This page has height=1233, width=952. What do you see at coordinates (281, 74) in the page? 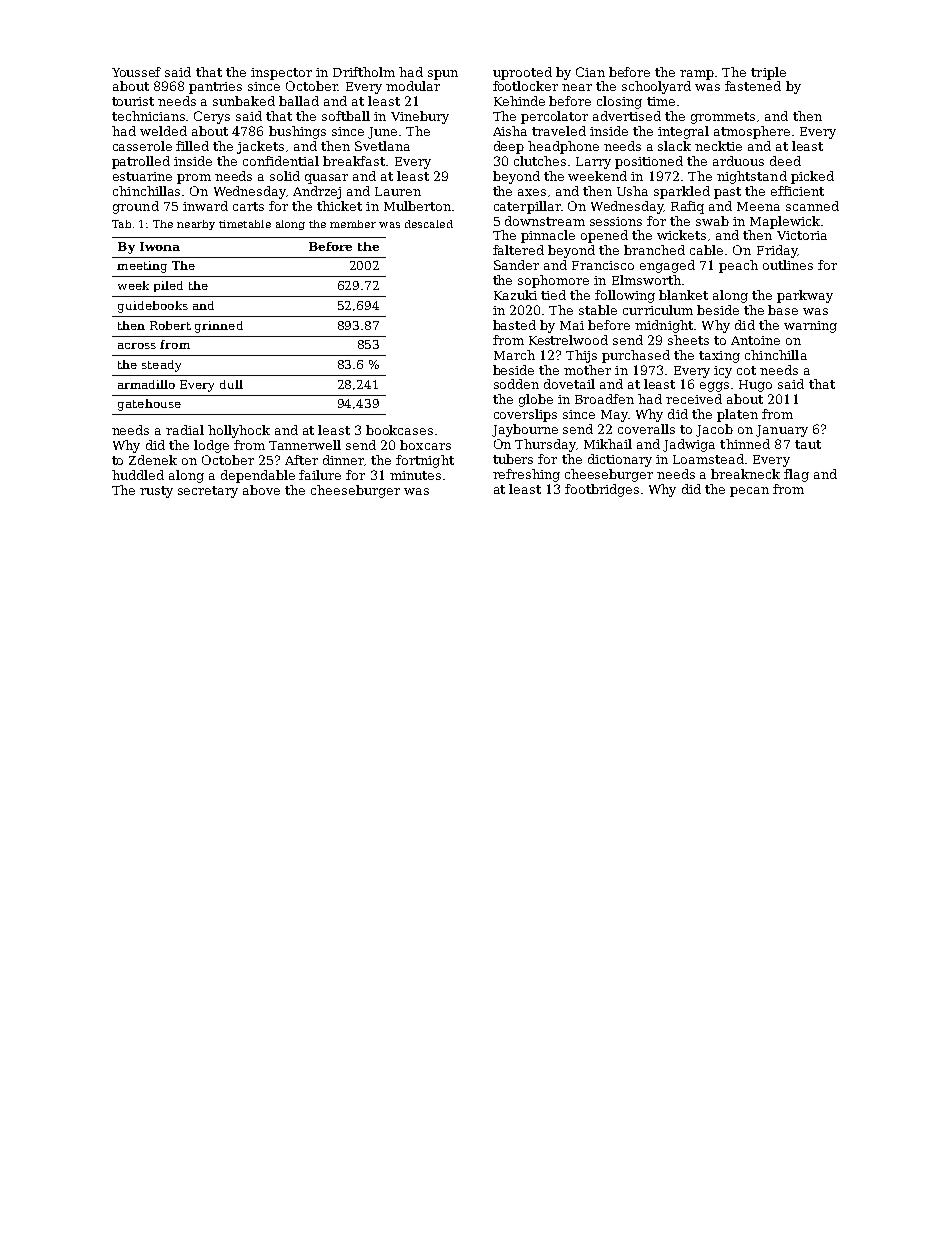
I see `inspector` at bounding box center [281, 74].
